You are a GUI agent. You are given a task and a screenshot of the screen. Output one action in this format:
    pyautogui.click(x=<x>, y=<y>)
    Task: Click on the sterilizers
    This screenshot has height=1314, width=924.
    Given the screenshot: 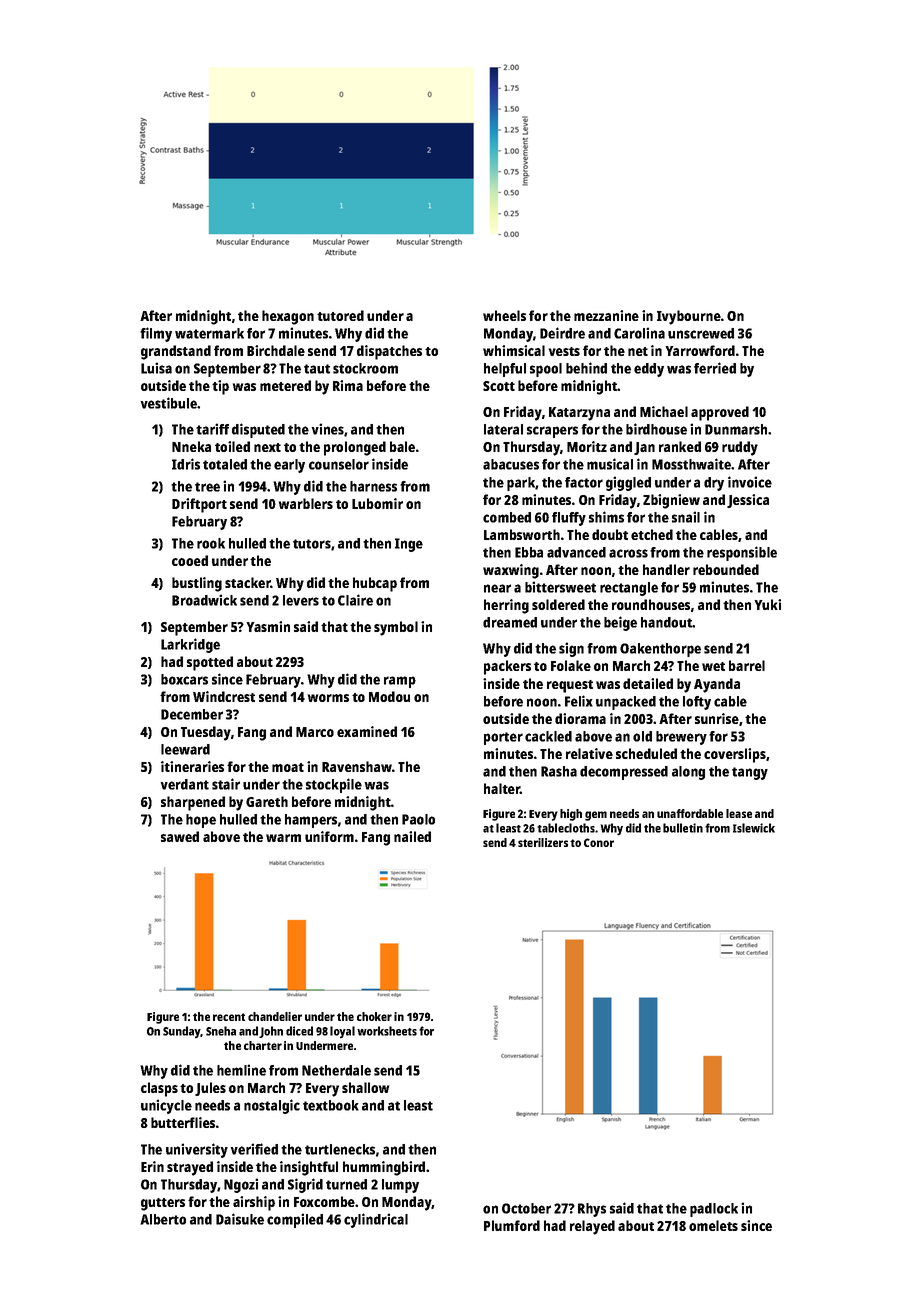 What is the action you would take?
    pyautogui.click(x=543, y=842)
